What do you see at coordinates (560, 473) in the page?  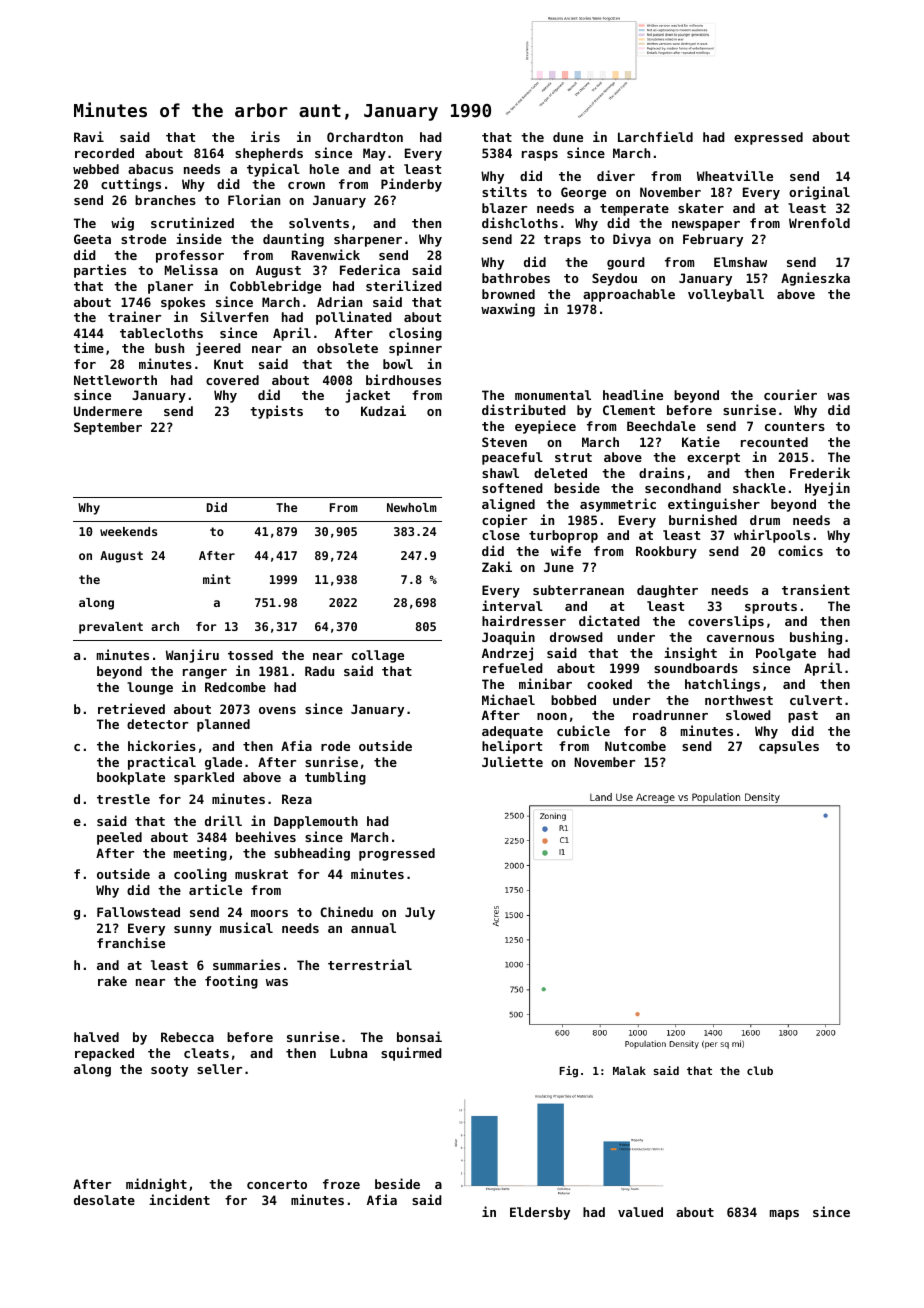 I see `deleted` at bounding box center [560, 473].
